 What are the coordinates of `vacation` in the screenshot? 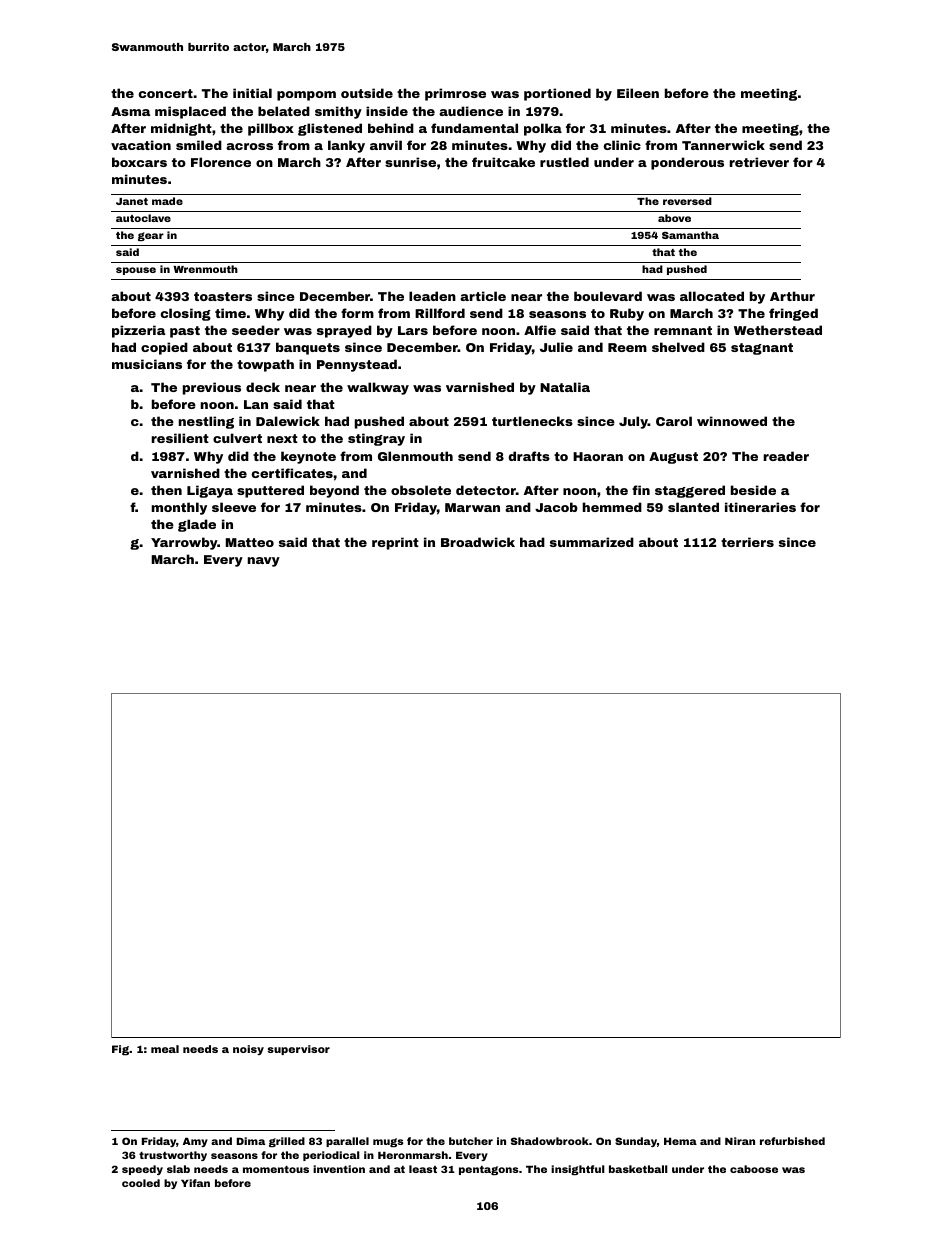 It's located at (141, 145).
